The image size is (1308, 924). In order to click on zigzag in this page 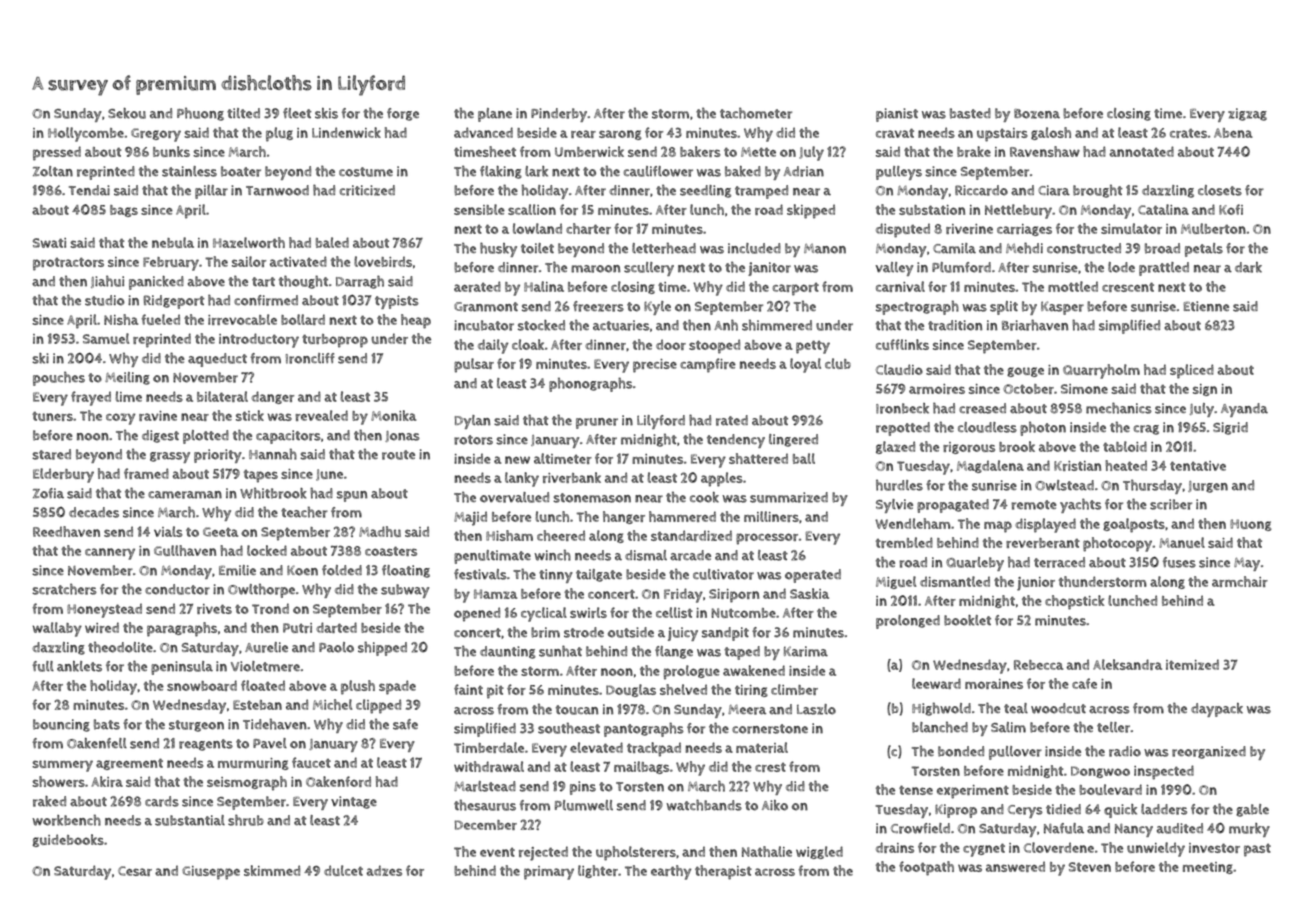, I will do `click(1247, 114)`.
